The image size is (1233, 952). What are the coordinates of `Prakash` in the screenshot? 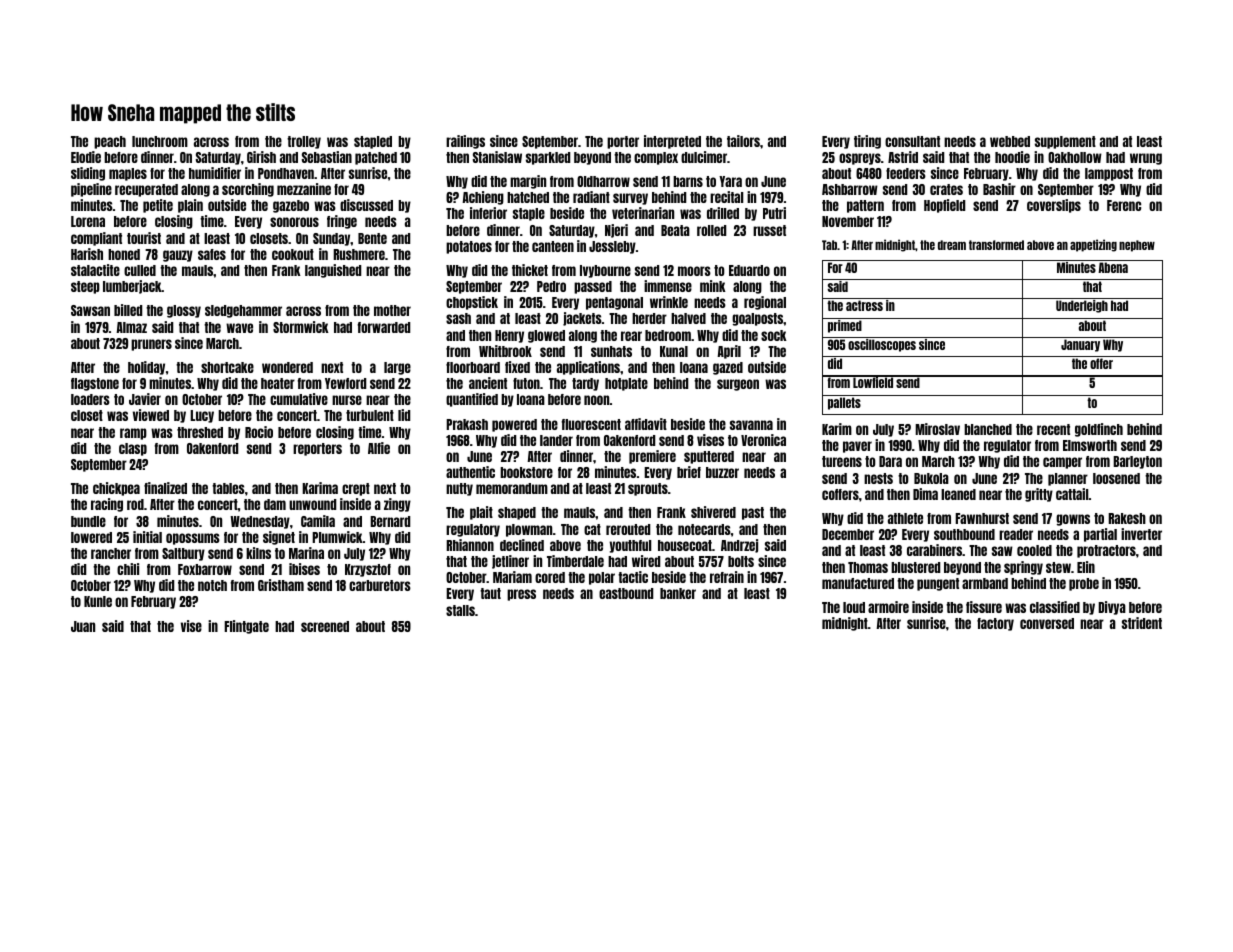 It's located at (467, 424).
